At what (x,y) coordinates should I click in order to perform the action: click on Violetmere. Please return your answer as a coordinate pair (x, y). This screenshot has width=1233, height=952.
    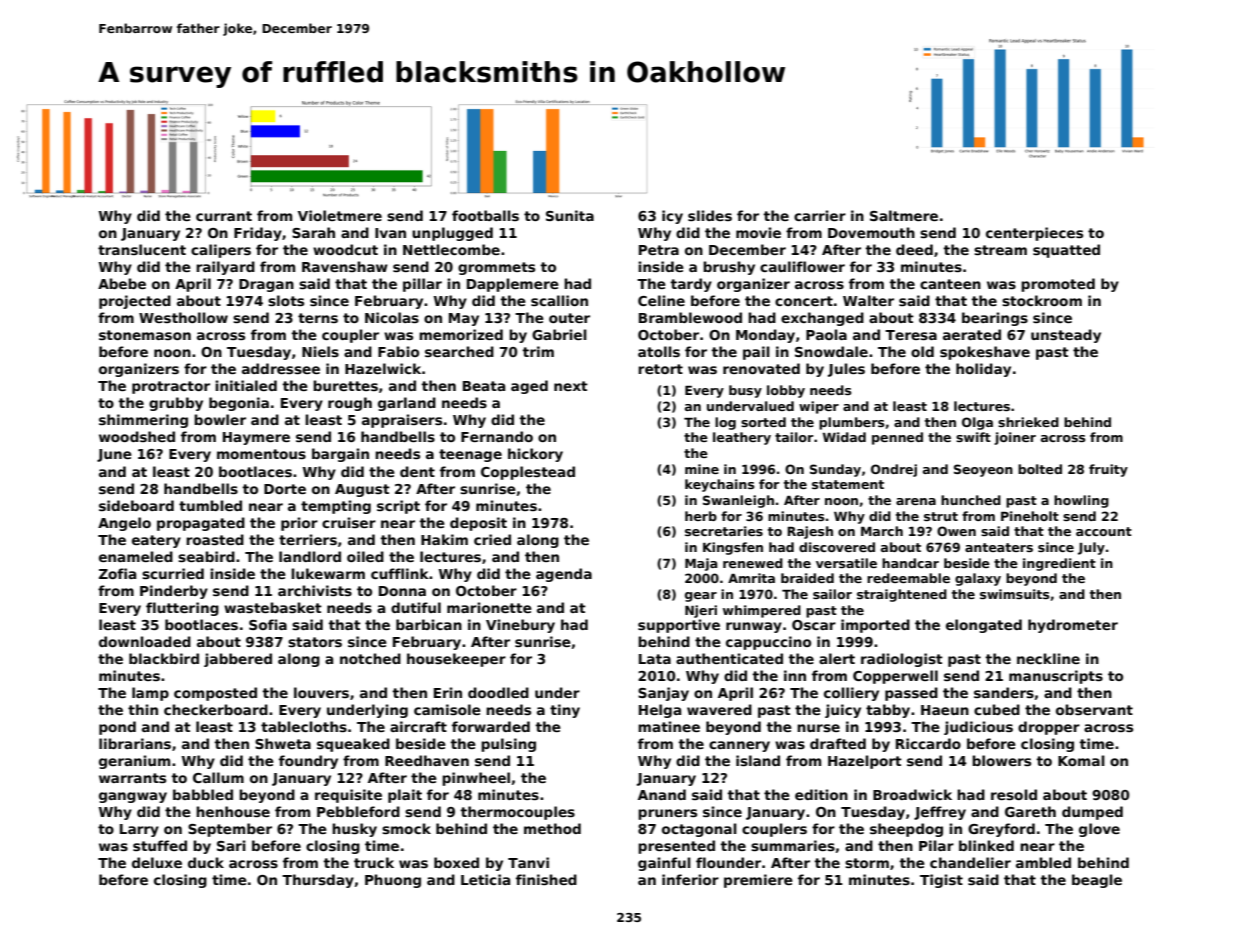
    Looking at the image, I should click on (340, 215).
